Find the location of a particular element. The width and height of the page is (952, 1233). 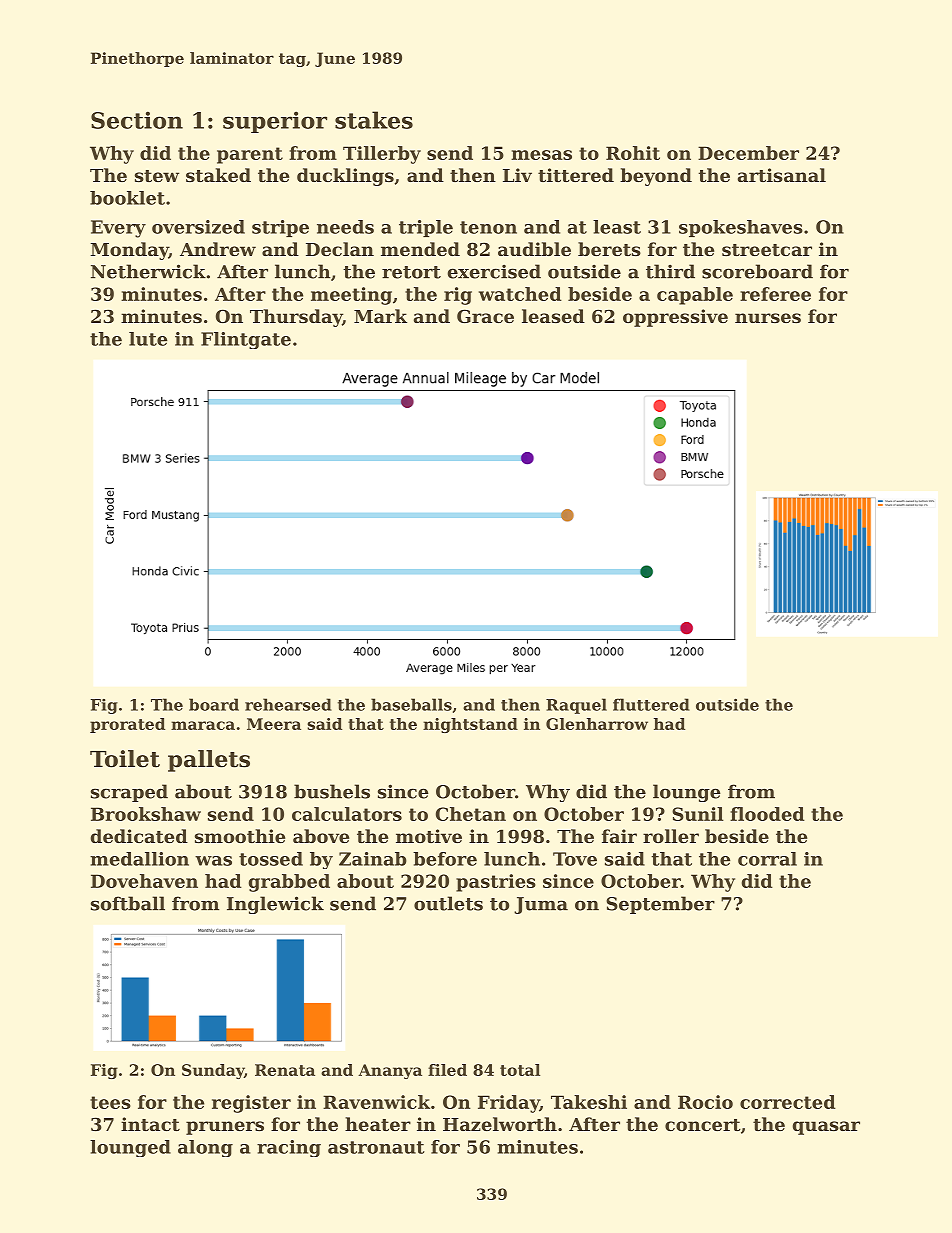

Flintgate is located at coordinates (246, 340).
